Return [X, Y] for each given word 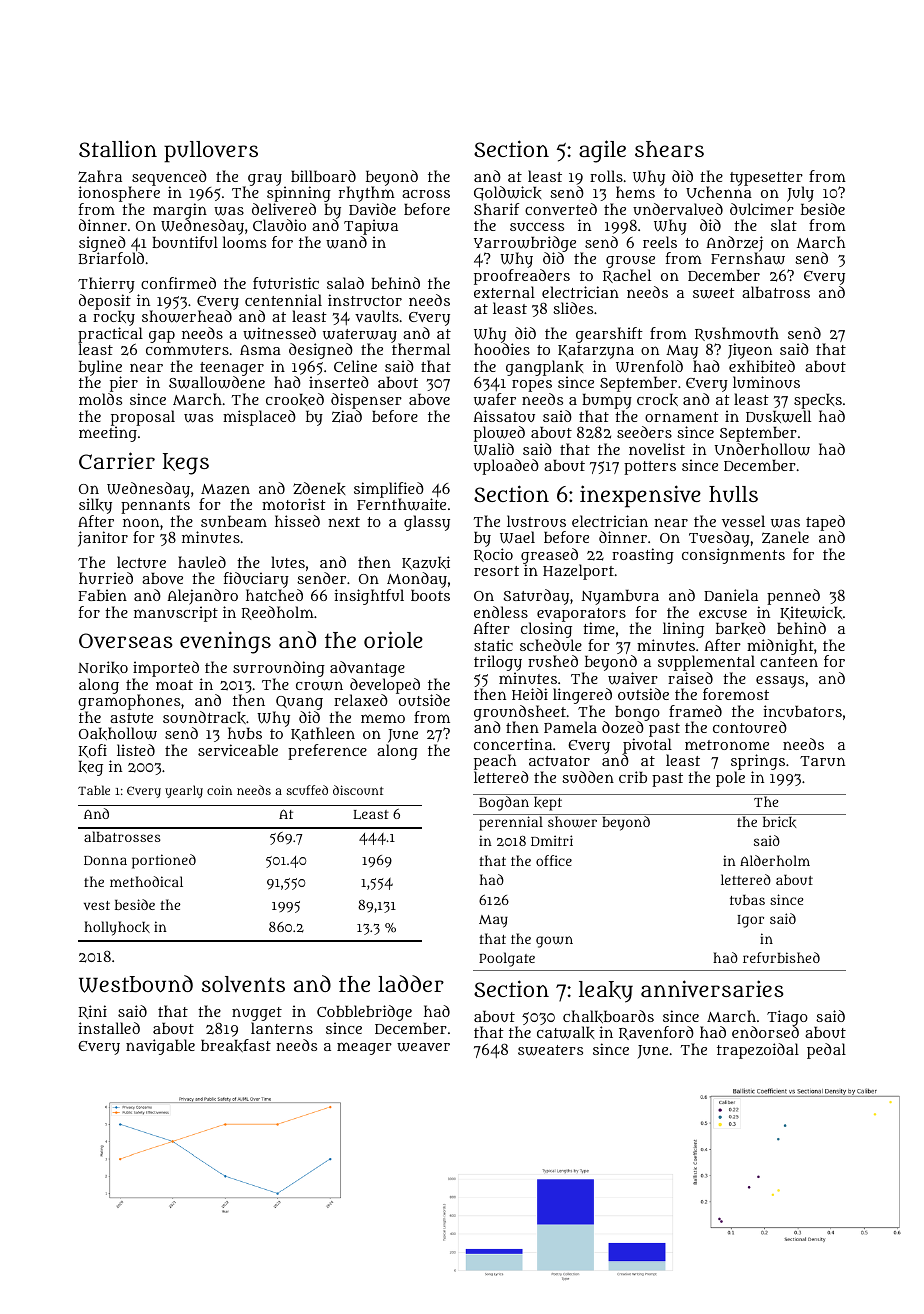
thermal [421, 349]
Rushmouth [737, 334]
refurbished [781, 957]
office [554, 860]
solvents [243, 984]
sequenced [168, 178]
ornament [682, 417]
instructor [365, 300]
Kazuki [426, 563]
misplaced [259, 418]
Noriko [103, 667]
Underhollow [762, 449]
